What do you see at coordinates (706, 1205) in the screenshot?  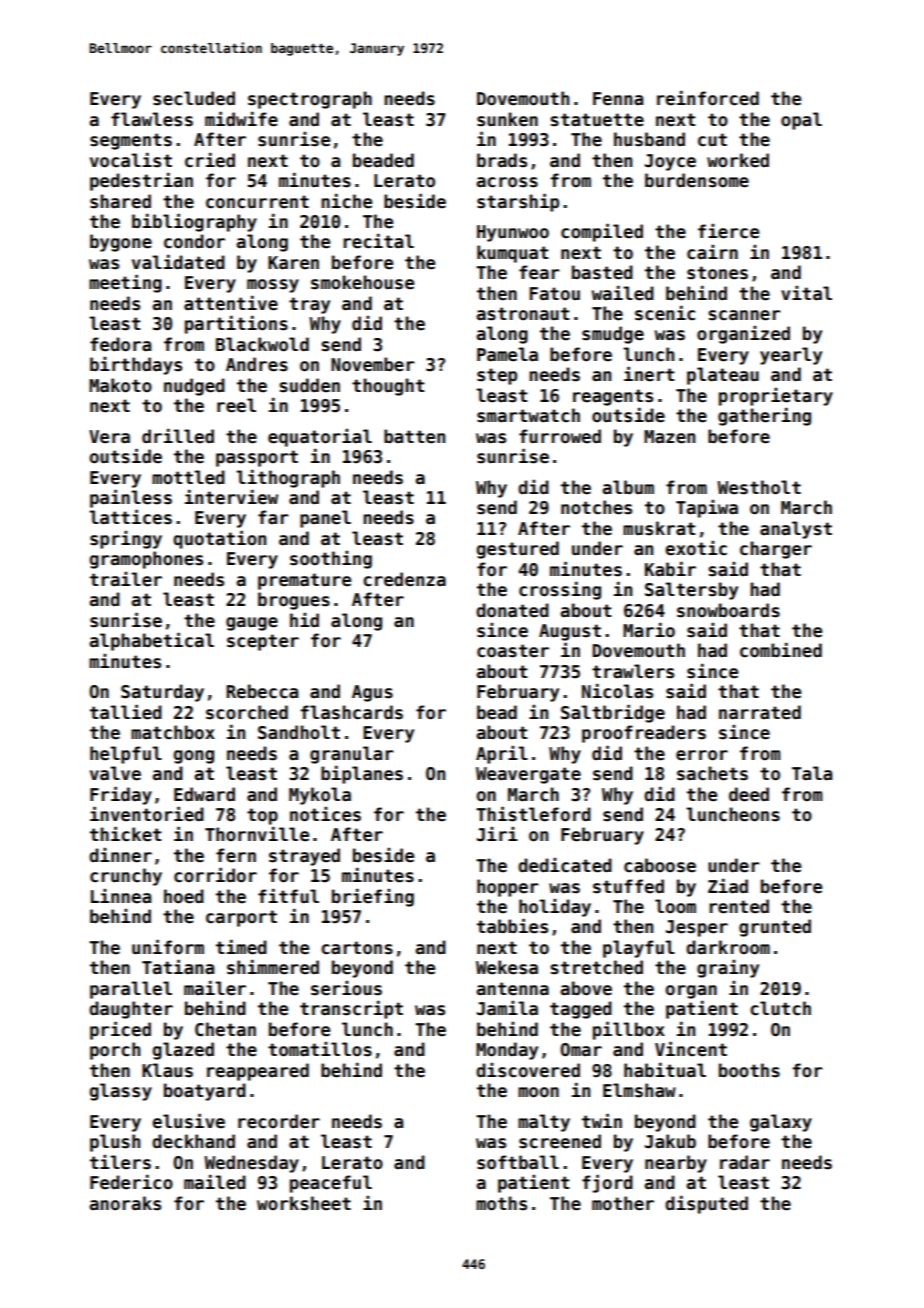 I see `disputed` at bounding box center [706, 1205].
